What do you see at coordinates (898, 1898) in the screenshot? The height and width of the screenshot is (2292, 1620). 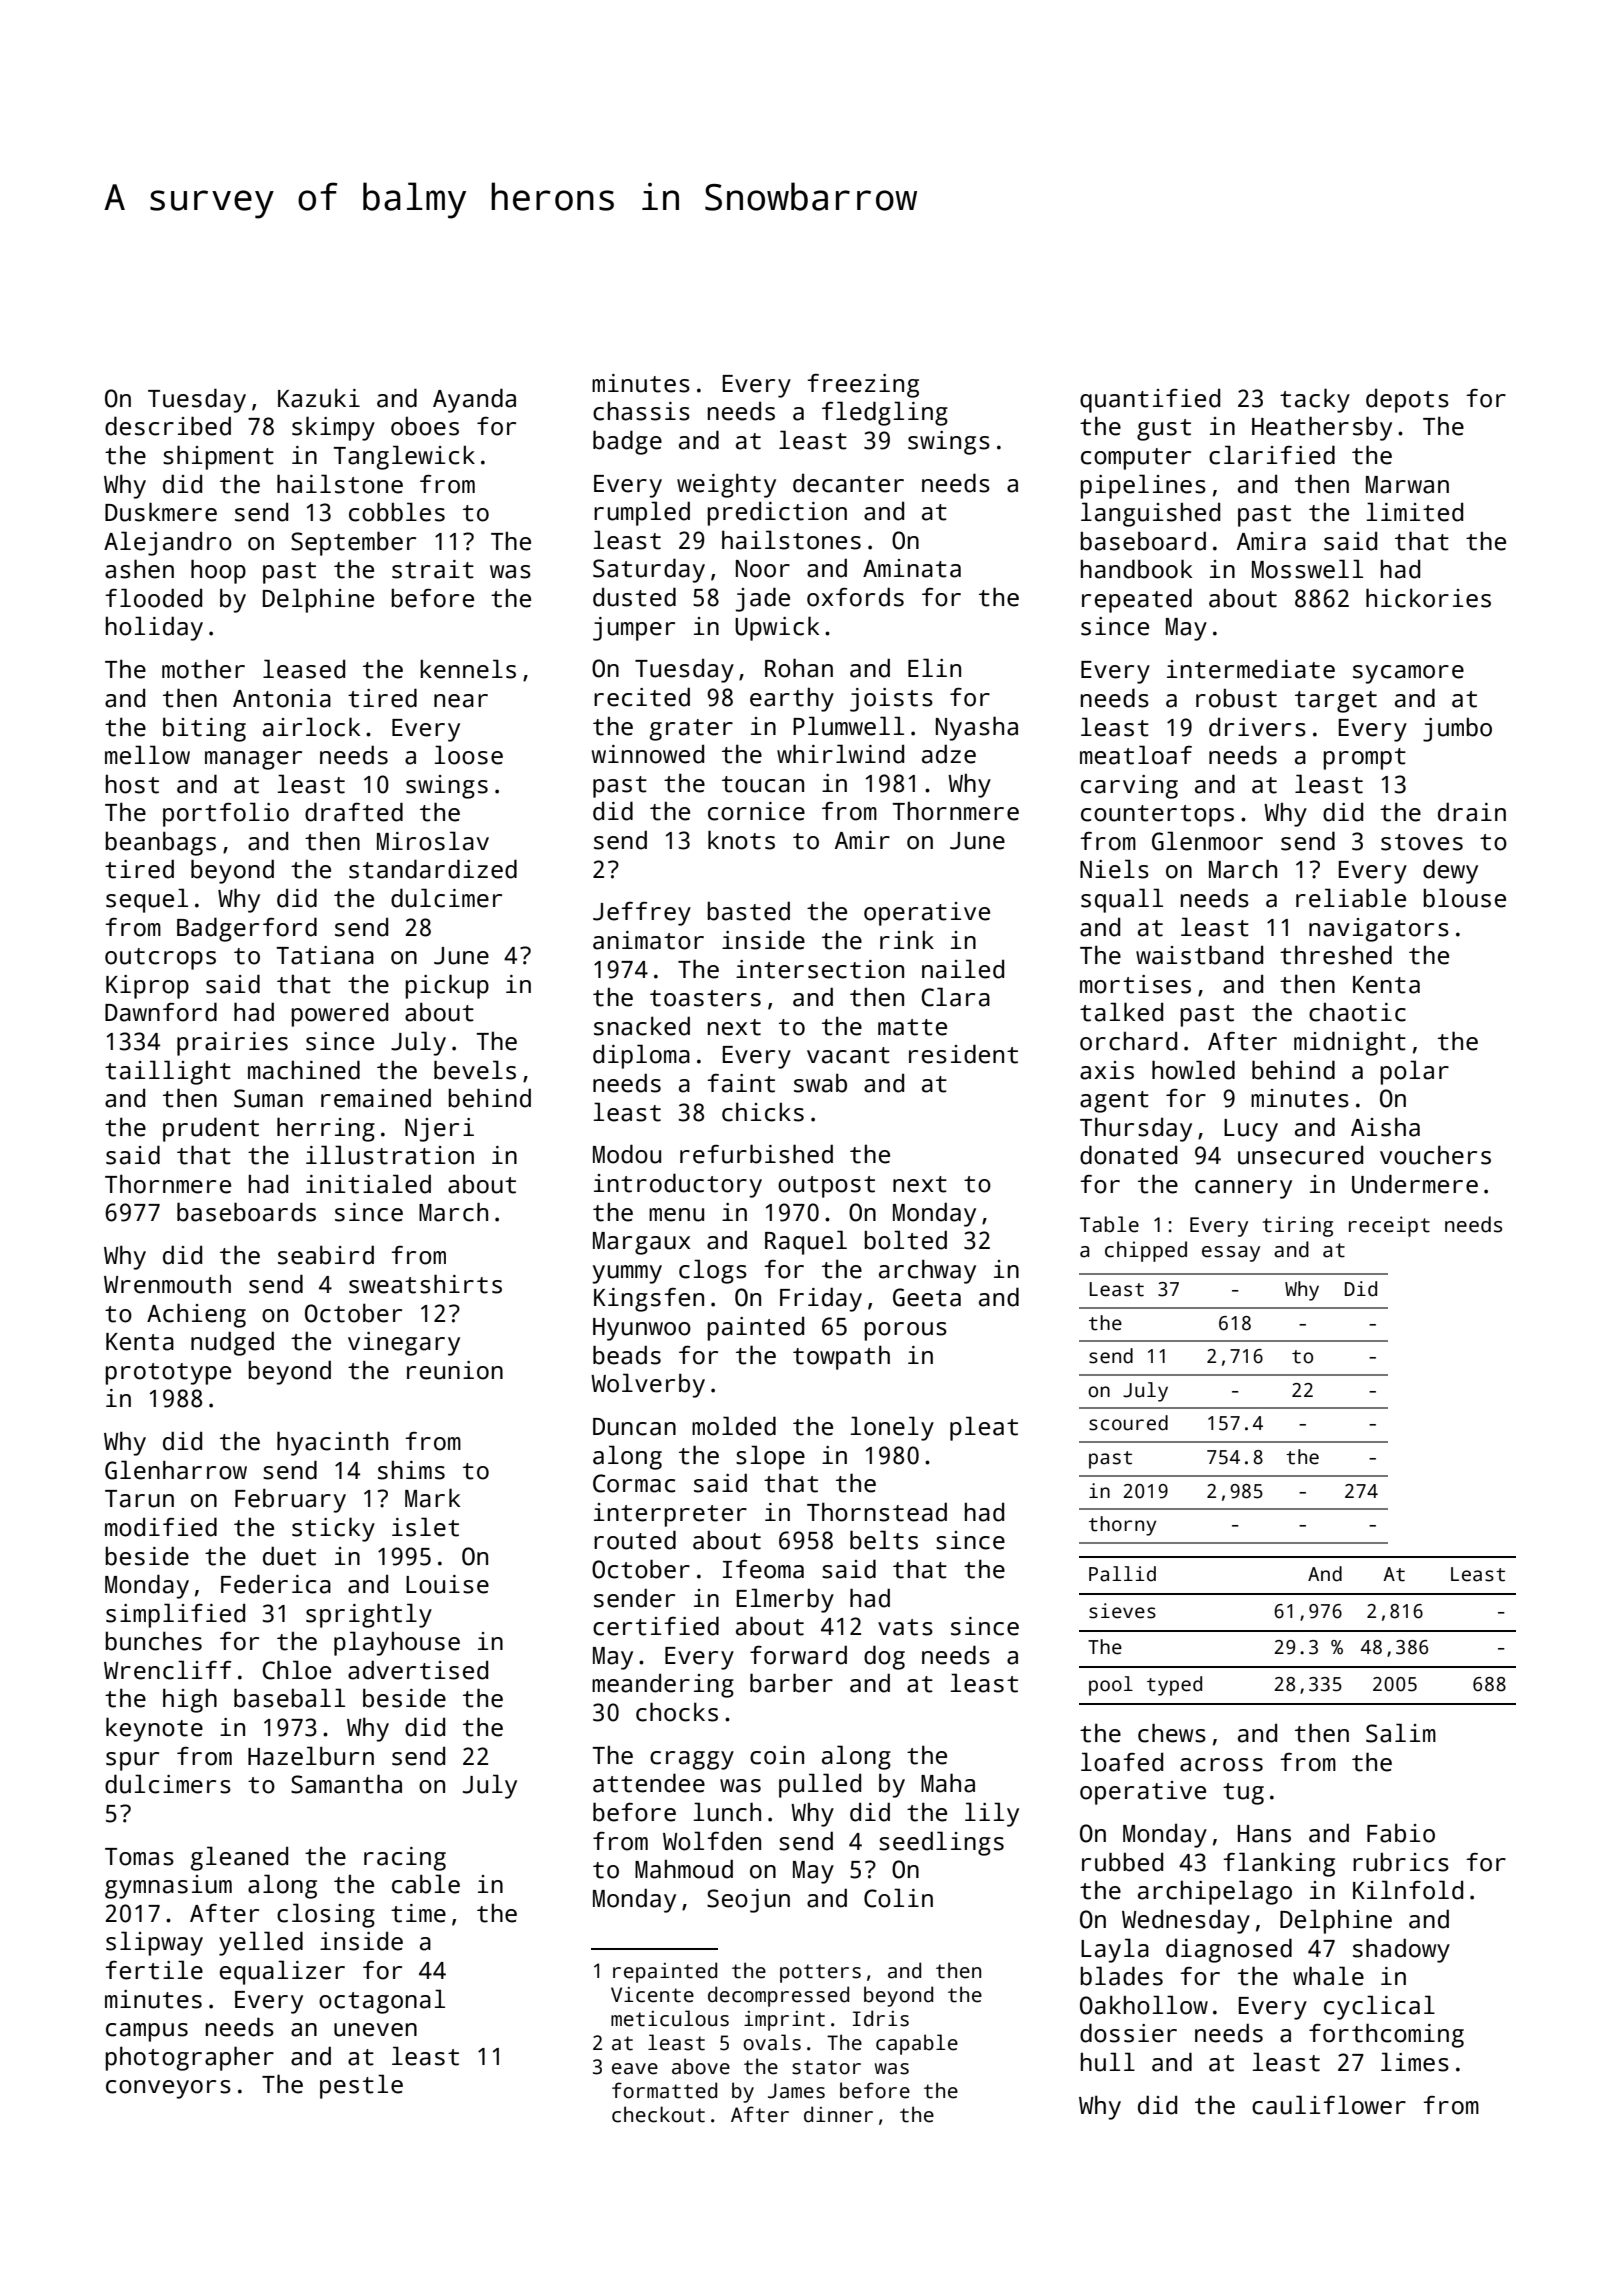 I see `Colin` at bounding box center [898, 1898].
